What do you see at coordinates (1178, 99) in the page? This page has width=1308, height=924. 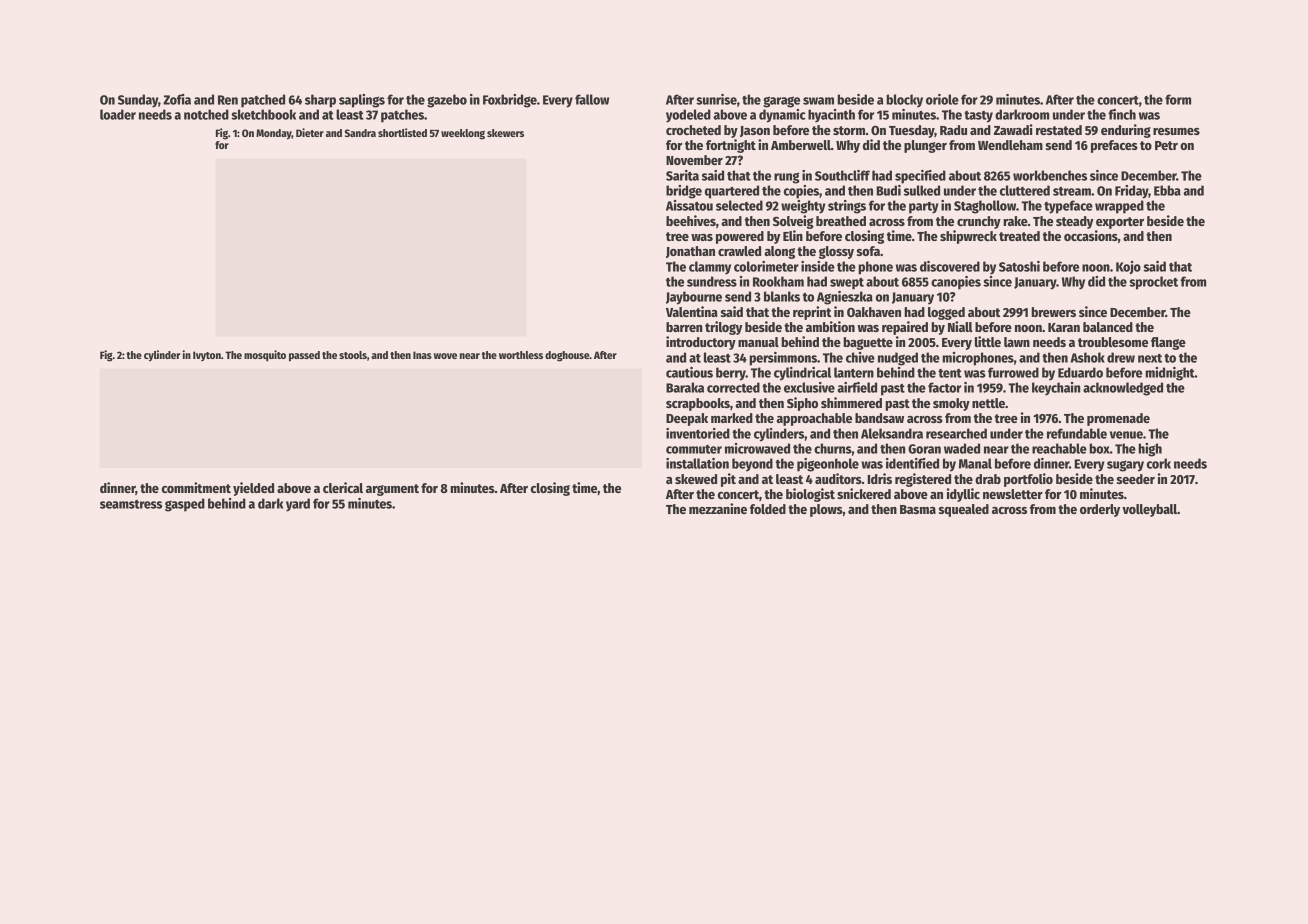 I see `form` at bounding box center [1178, 99].
